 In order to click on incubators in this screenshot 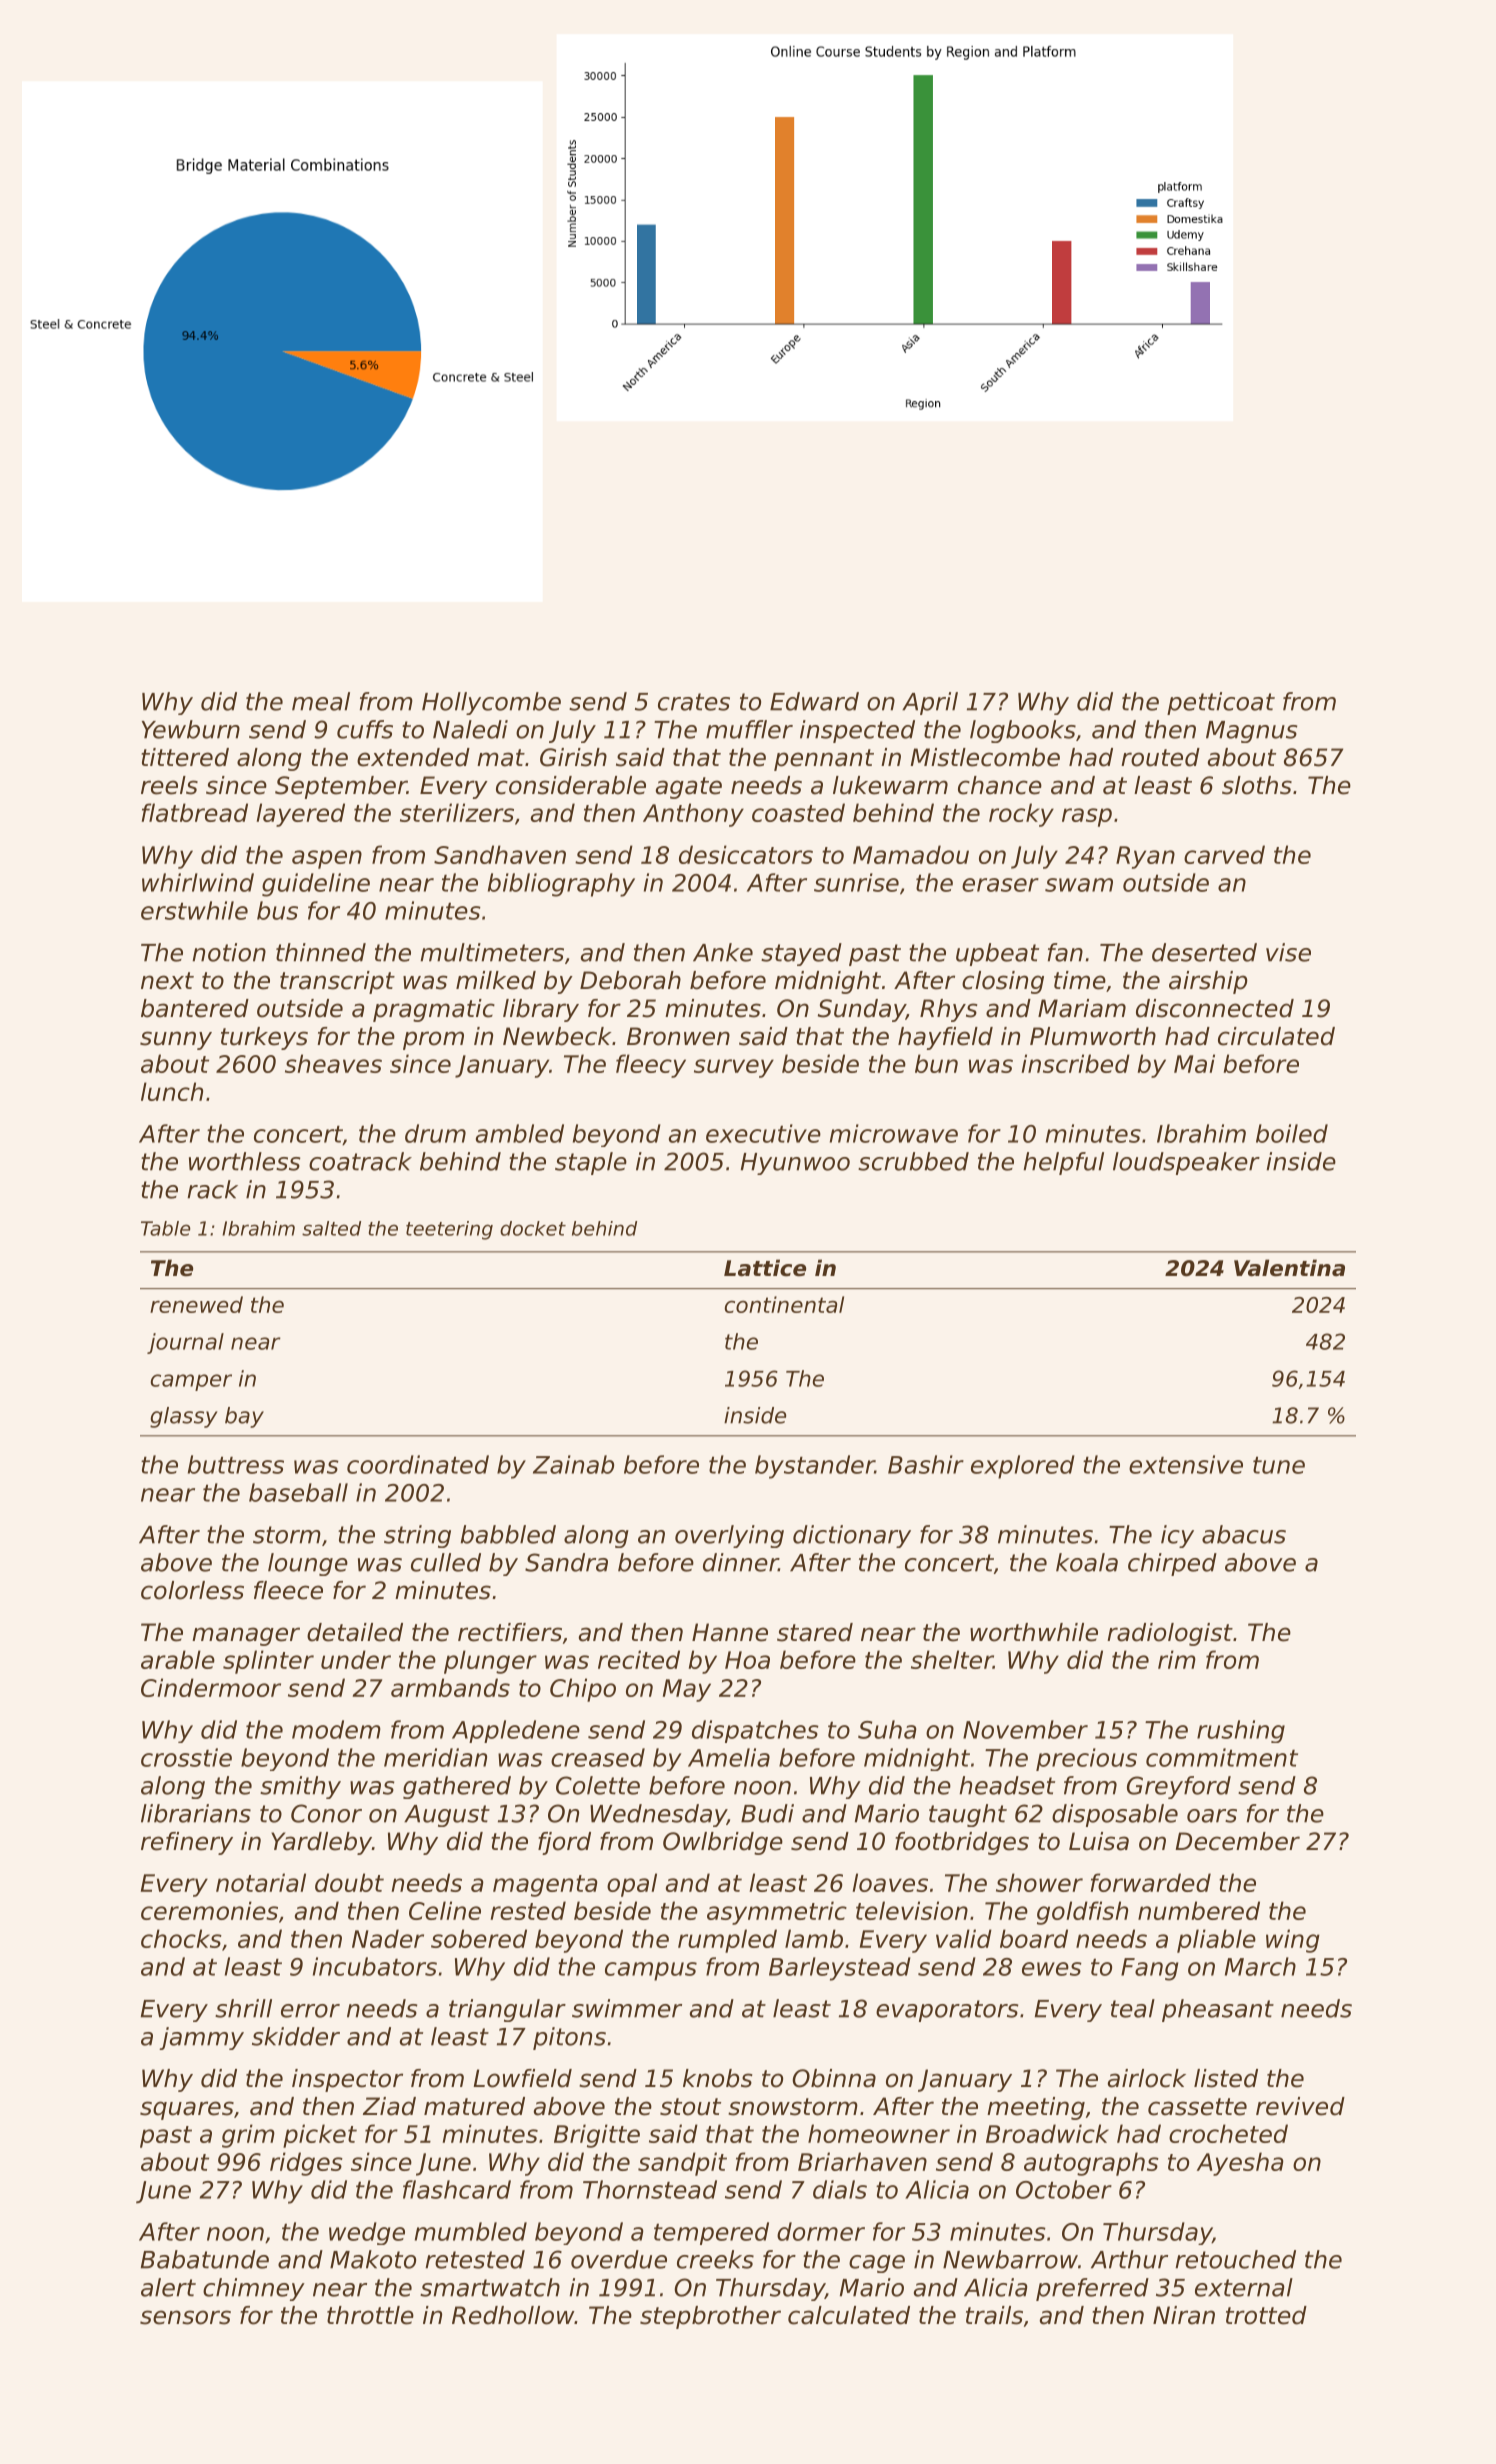, I will do `click(375, 1966)`.
